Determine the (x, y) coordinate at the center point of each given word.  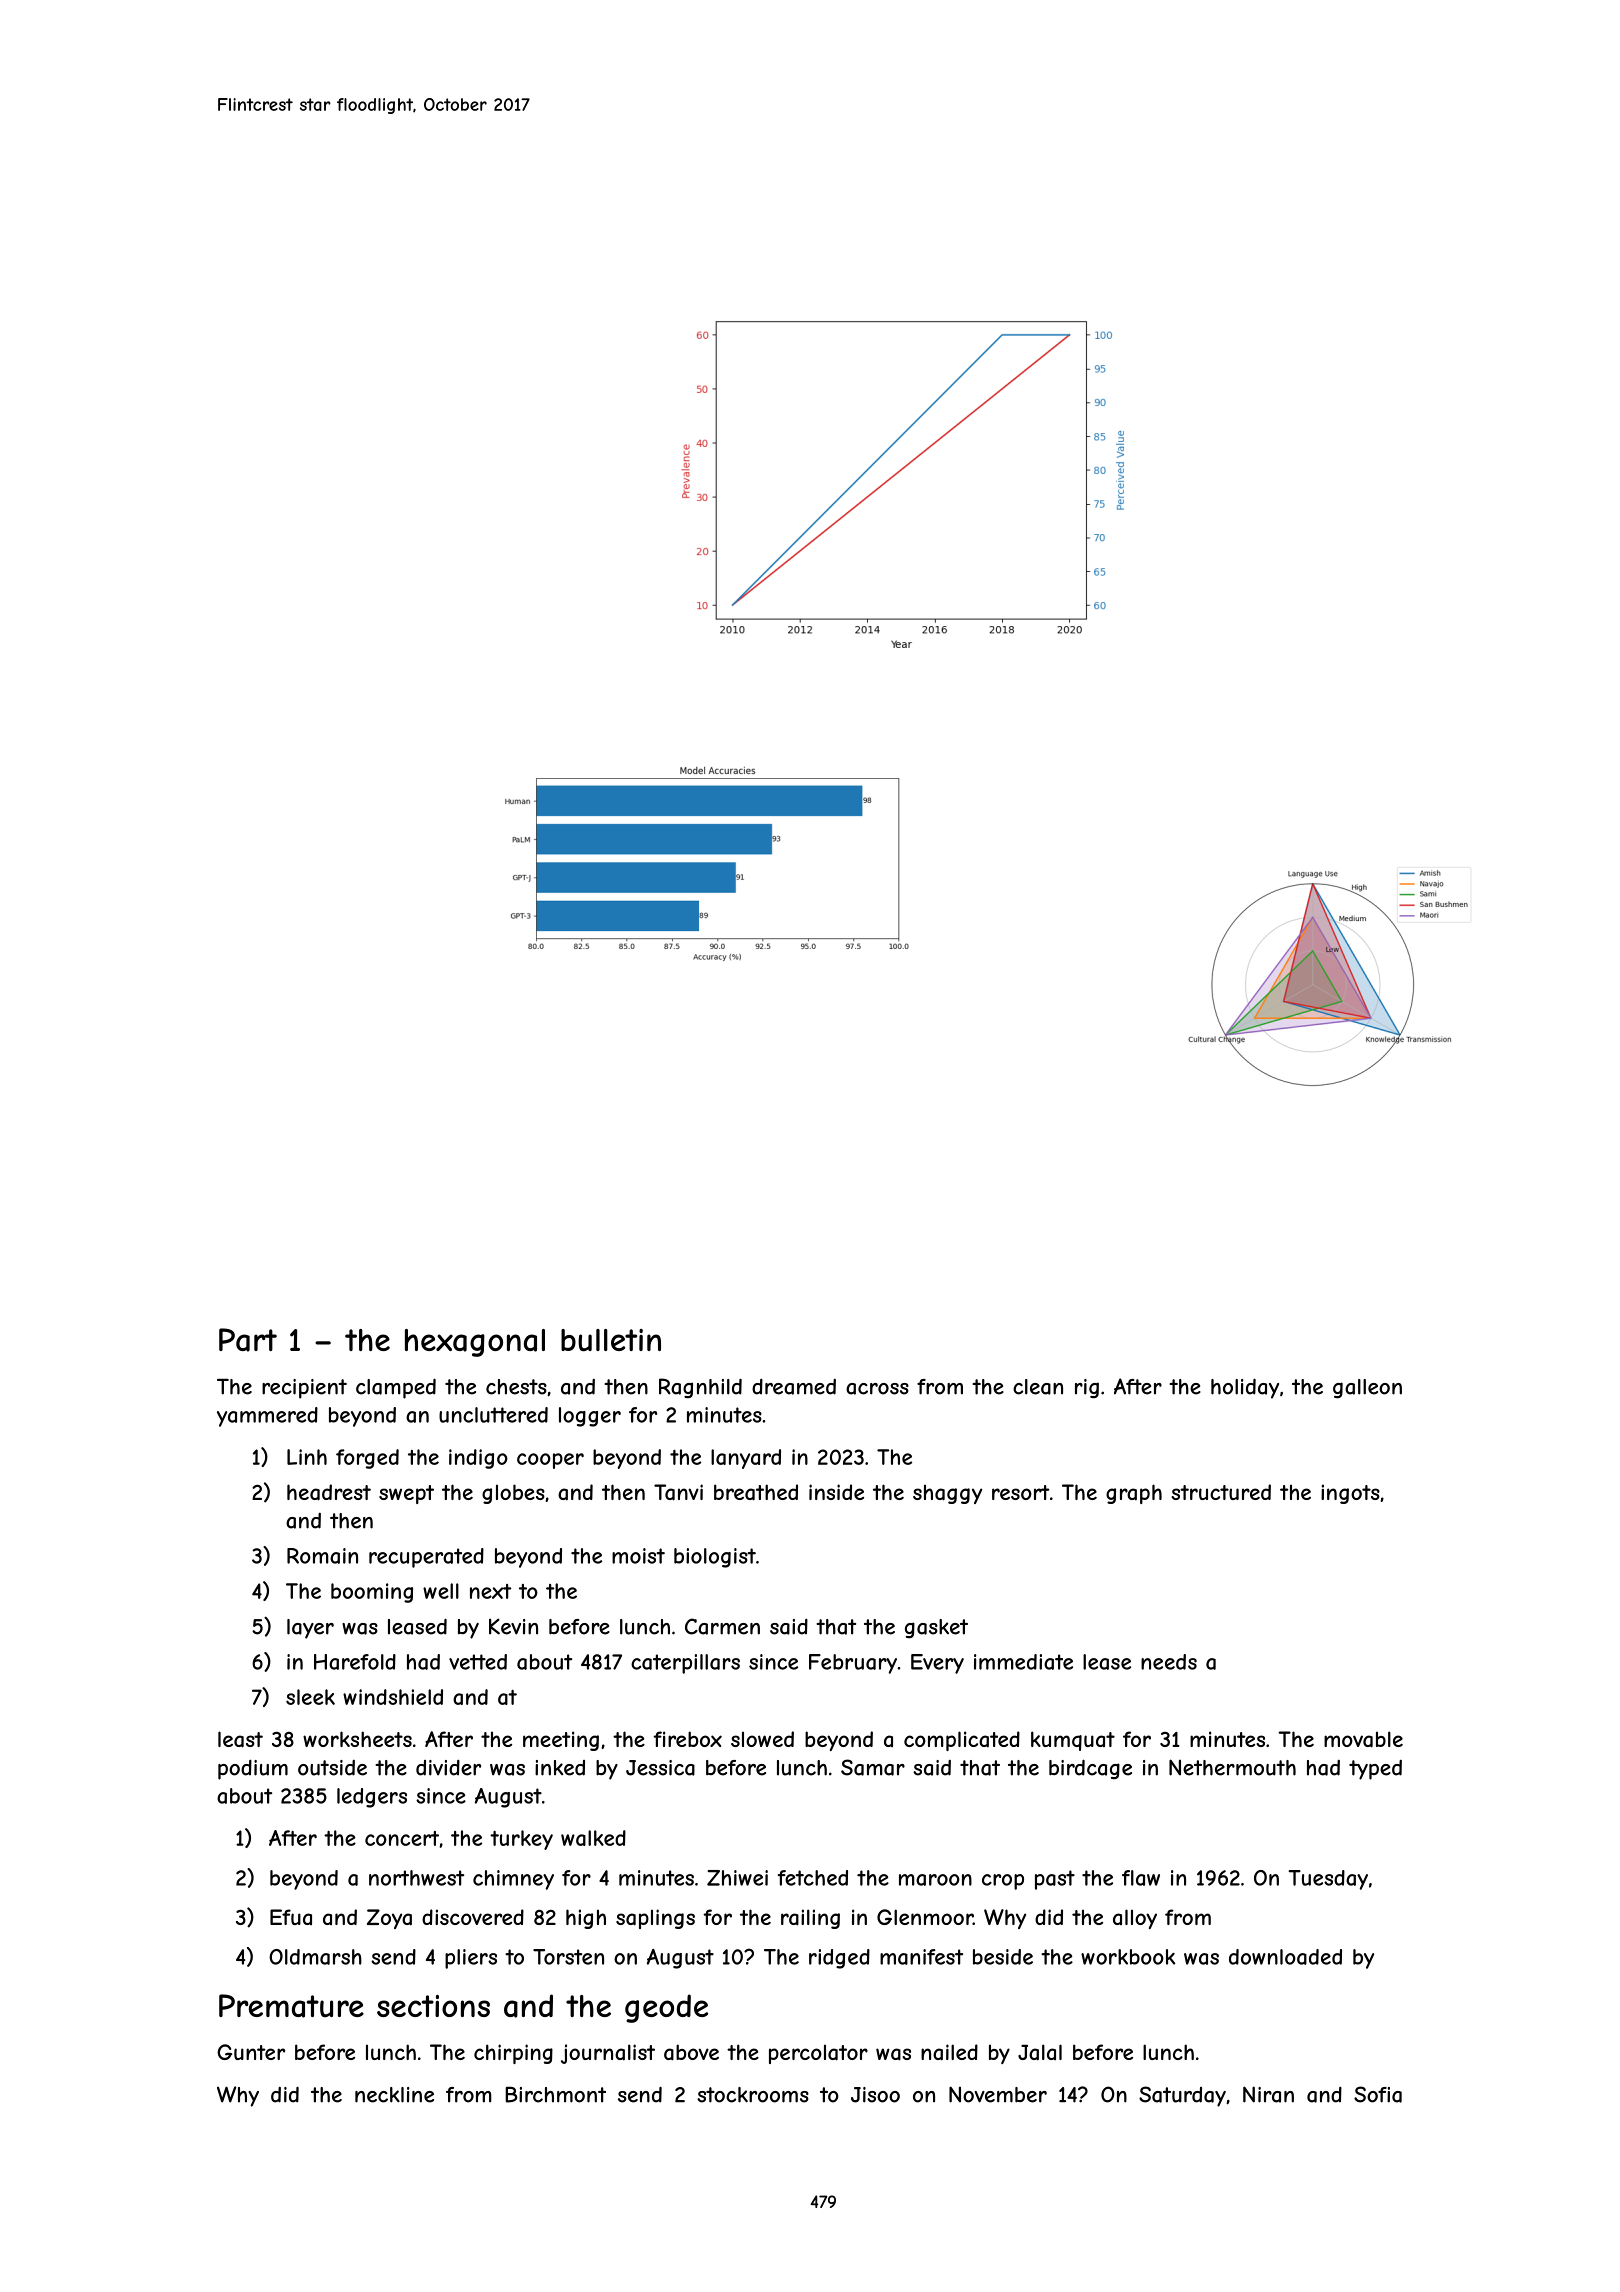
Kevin (513, 1626)
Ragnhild (700, 1388)
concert (402, 1838)
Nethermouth (1232, 1767)
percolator (818, 2054)
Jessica (660, 1768)
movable (1363, 1739)
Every (937, 1664)
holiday (1245, 1388)
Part (248, 1340)
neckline (394, 2095)
